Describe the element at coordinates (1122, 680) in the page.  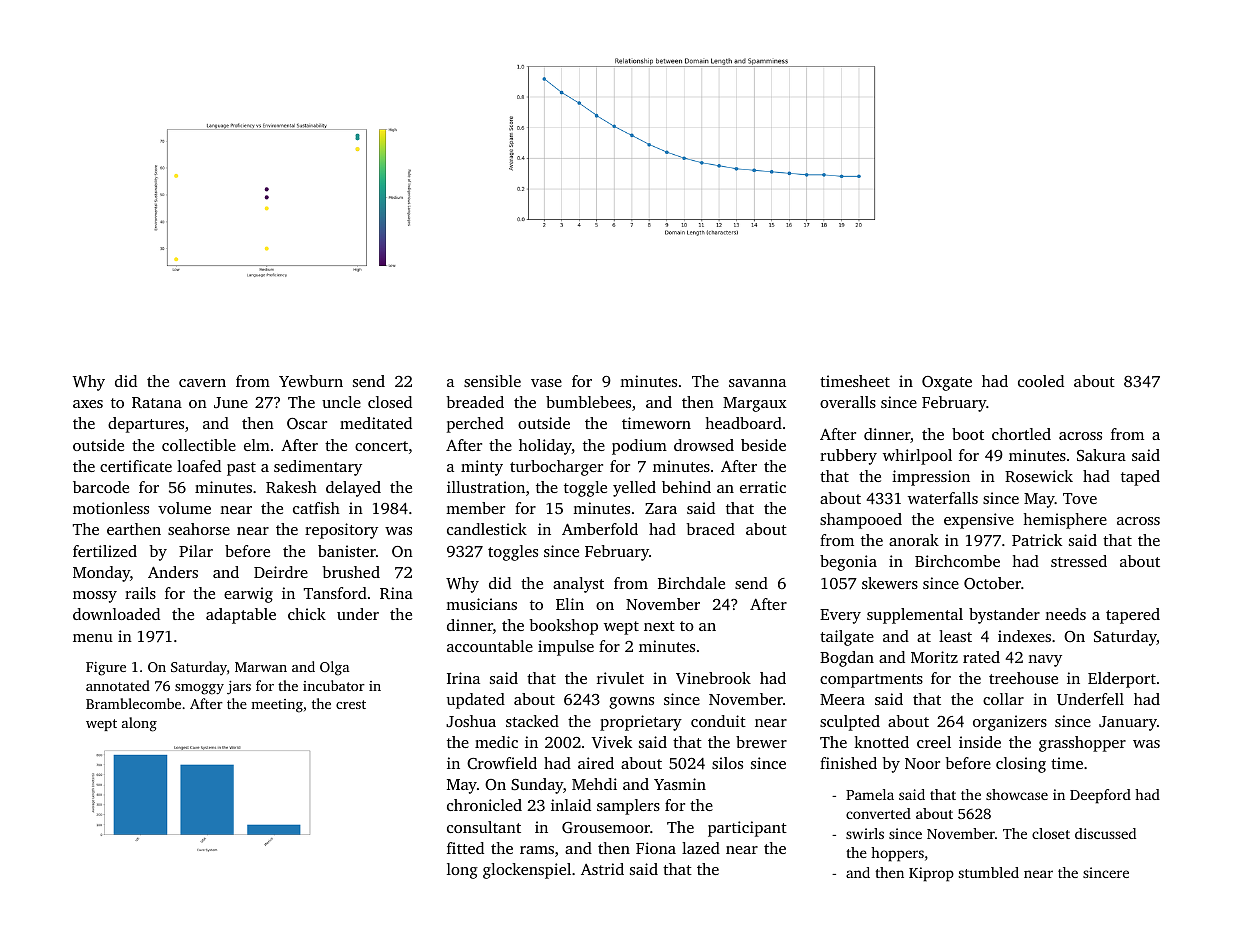
I see `Elderport` at that location.
